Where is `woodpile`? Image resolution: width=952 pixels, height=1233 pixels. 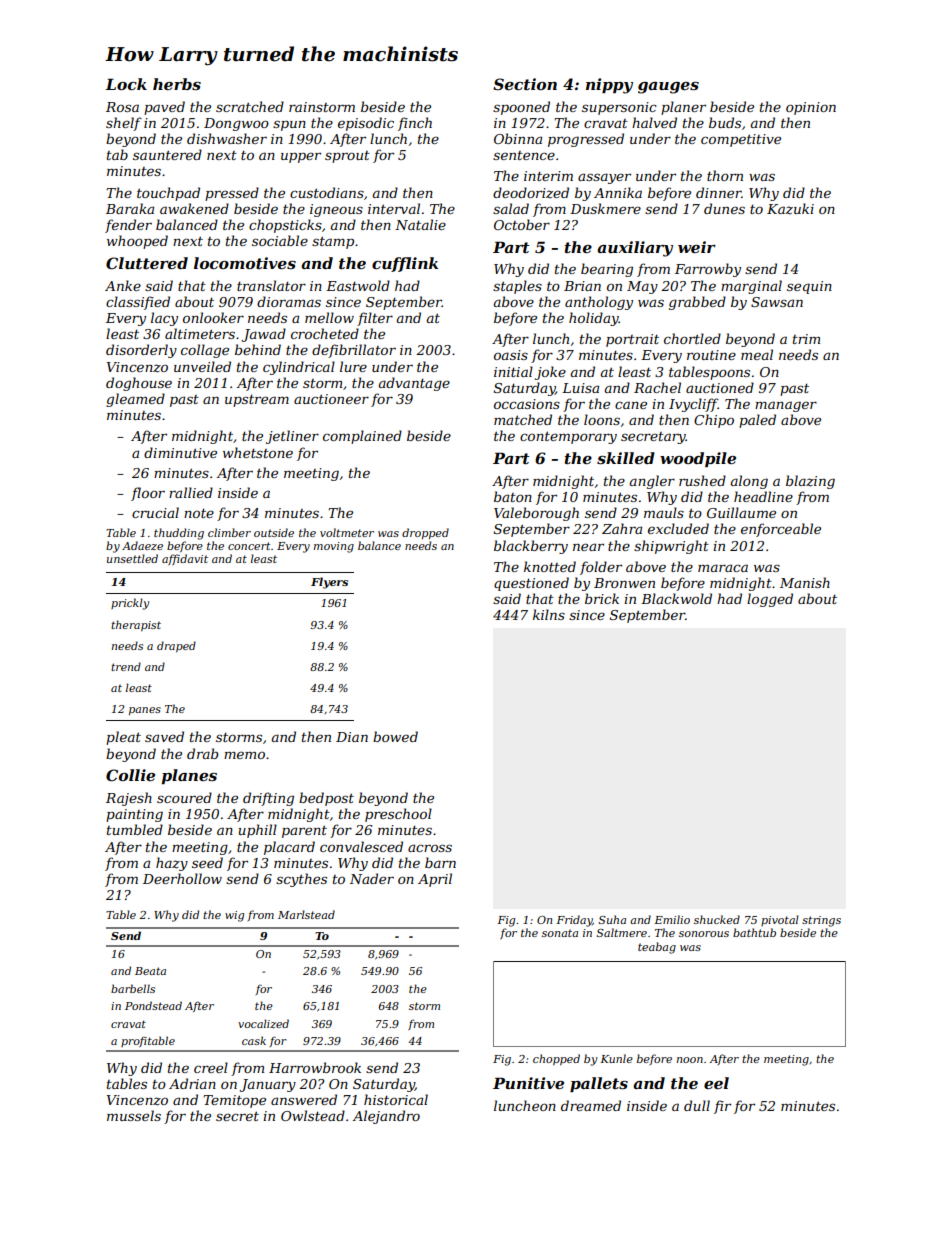
woodpile is located at coordinates (698, 459).
